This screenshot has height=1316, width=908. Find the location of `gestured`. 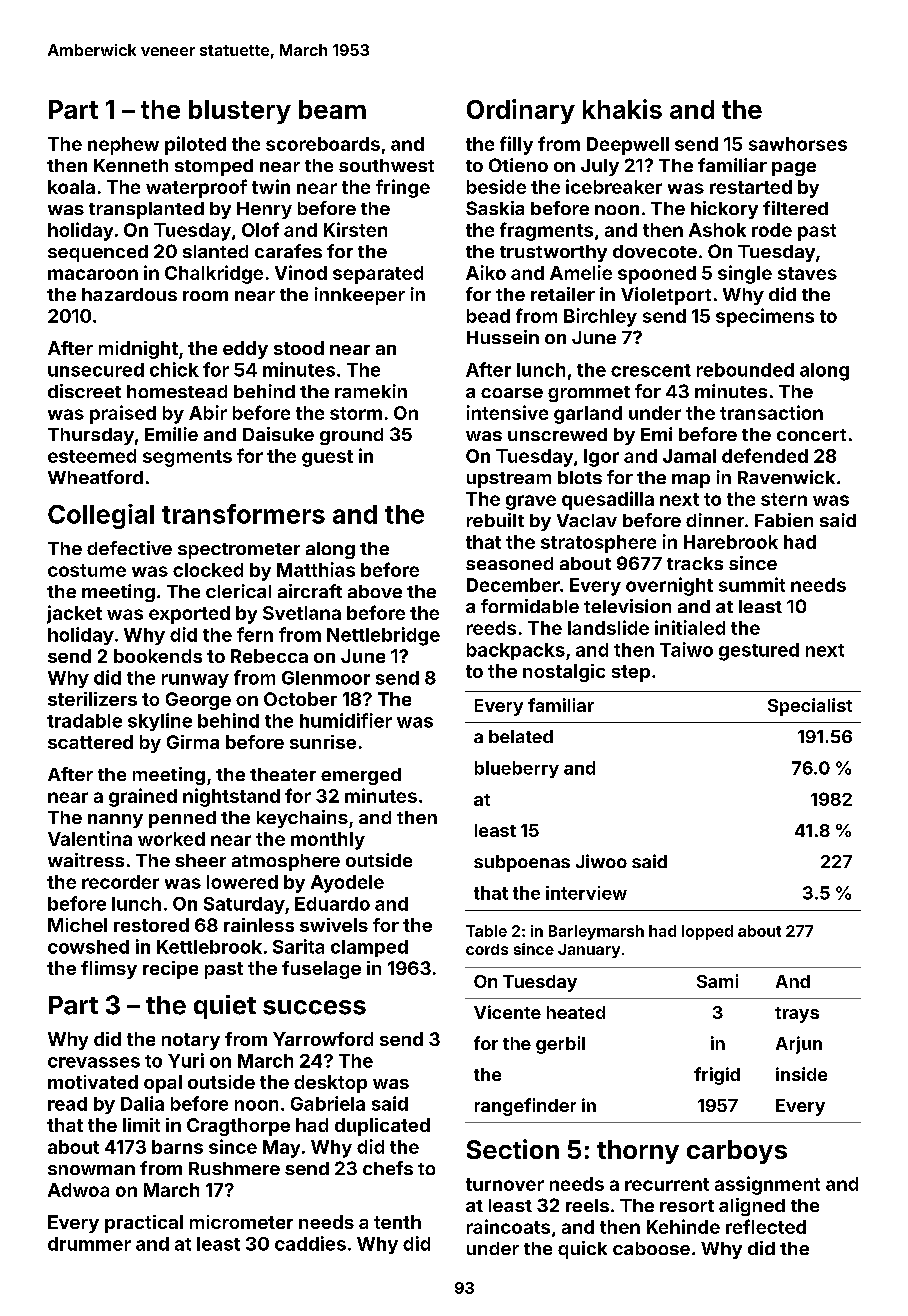

gestured is located at coordinates (759, 652).
